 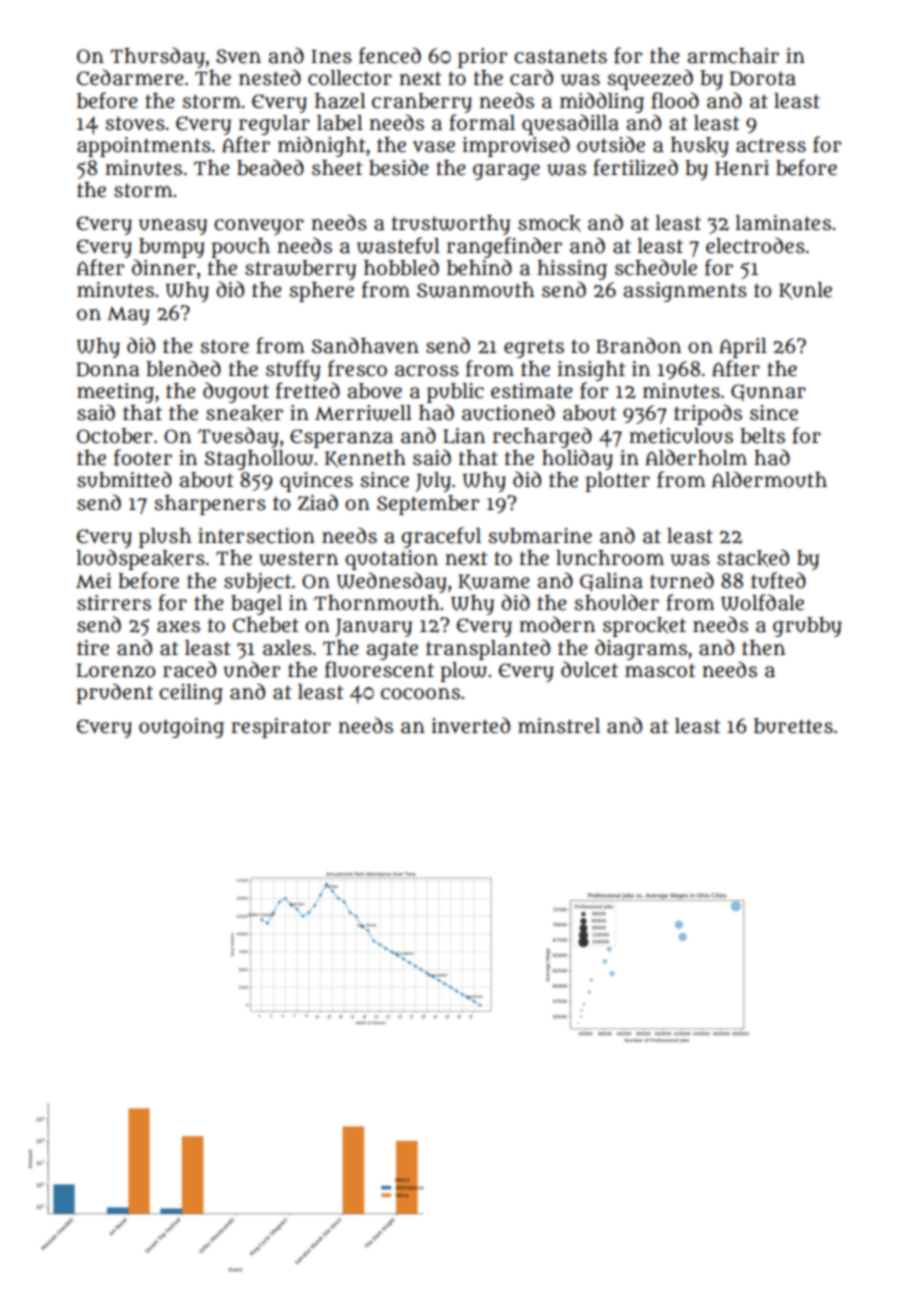 What do you see at coordinates (181, 728) in the screenshot?
I see `outgoing` at bounding box center [181, 728].
